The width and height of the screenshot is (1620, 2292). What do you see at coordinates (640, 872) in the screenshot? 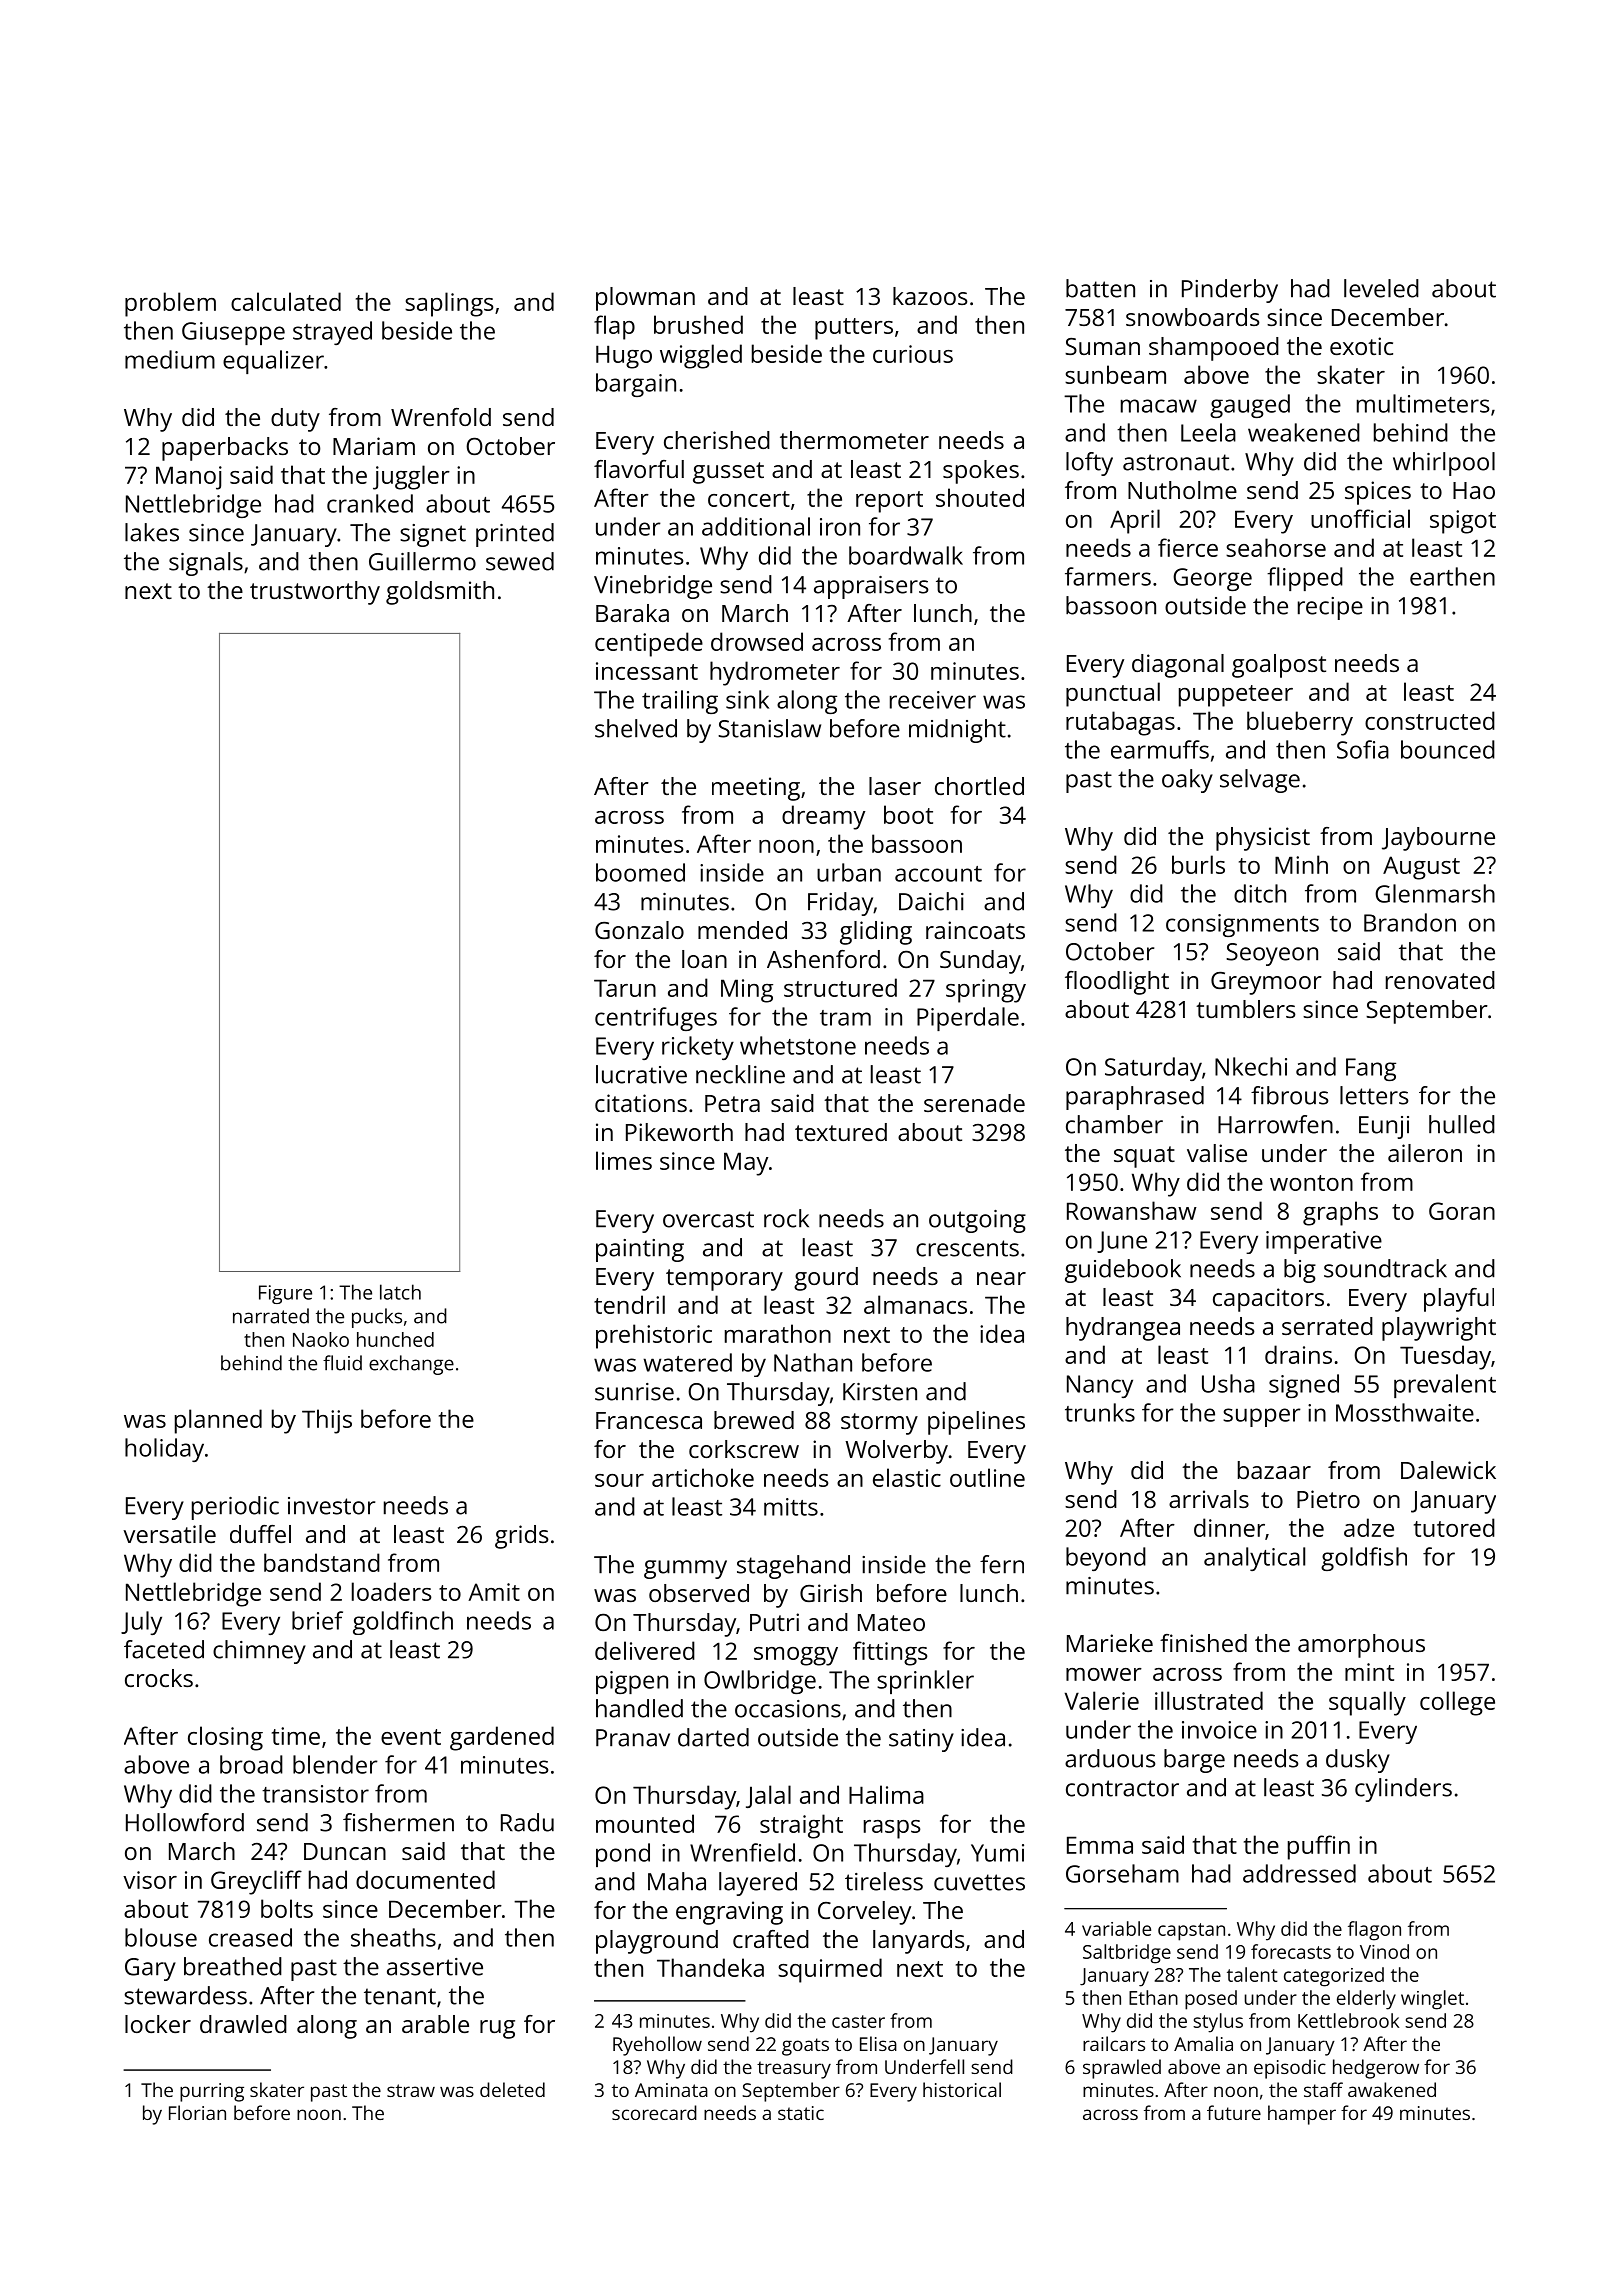
I see `boomed` at bounding box center [640, 872].
